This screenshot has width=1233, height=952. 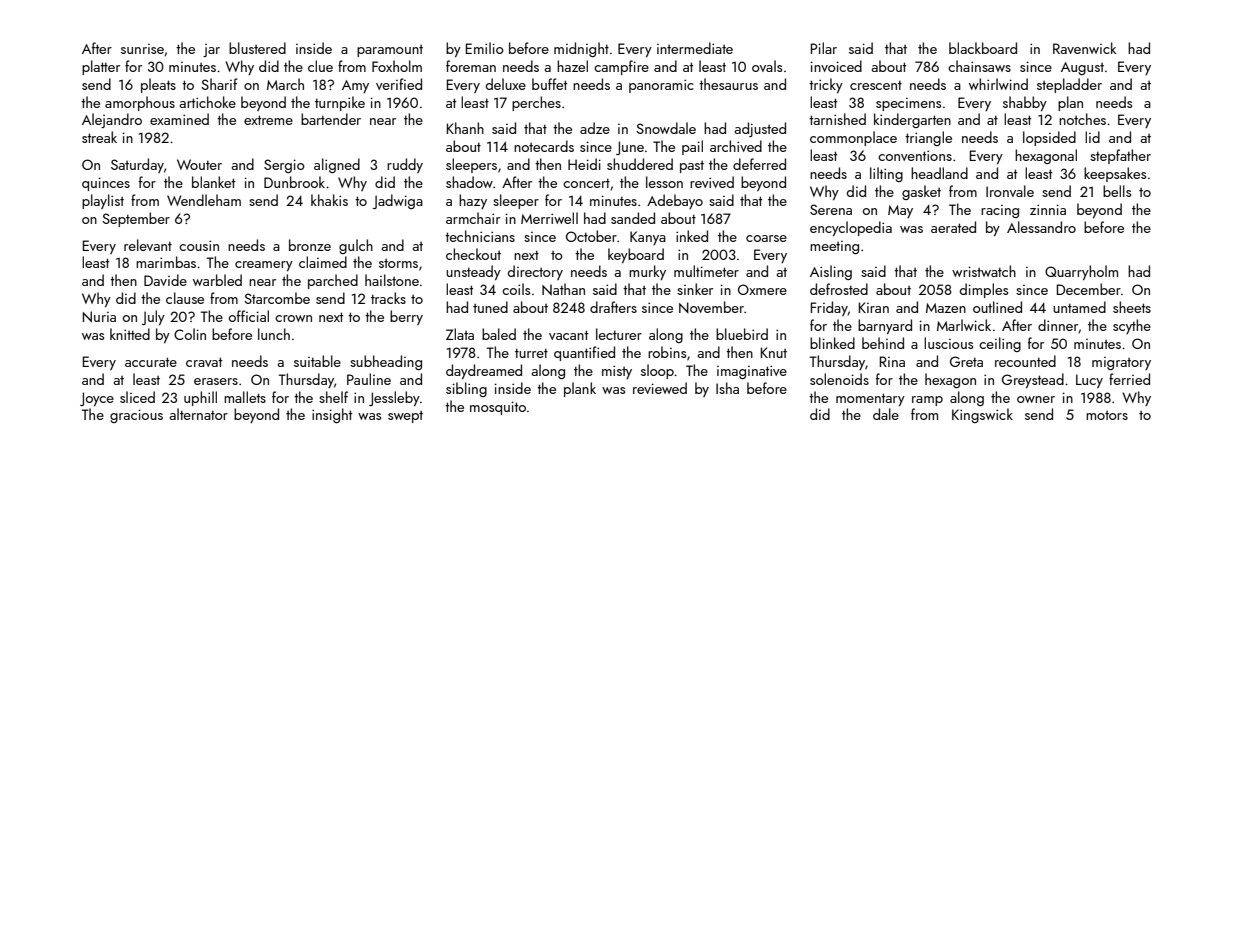 I want to click on swept, so click(x=405, y=417).
